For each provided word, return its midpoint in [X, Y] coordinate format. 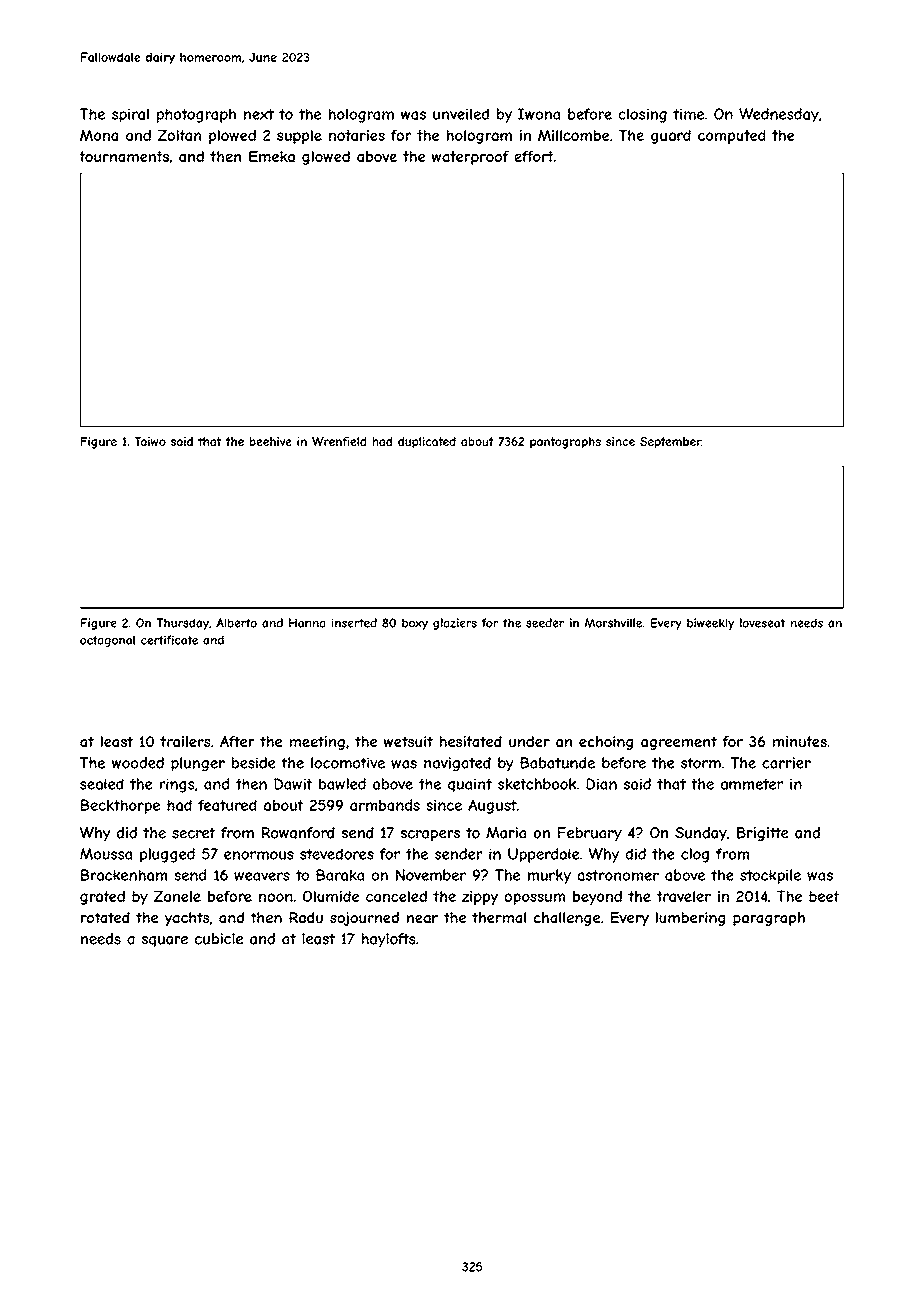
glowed [326, 158]
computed [732, 136]
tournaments [124, 157]
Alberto [236, 623]
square [165, 941]
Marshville [613, 623]
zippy [480, 898]
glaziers [455, 624]
